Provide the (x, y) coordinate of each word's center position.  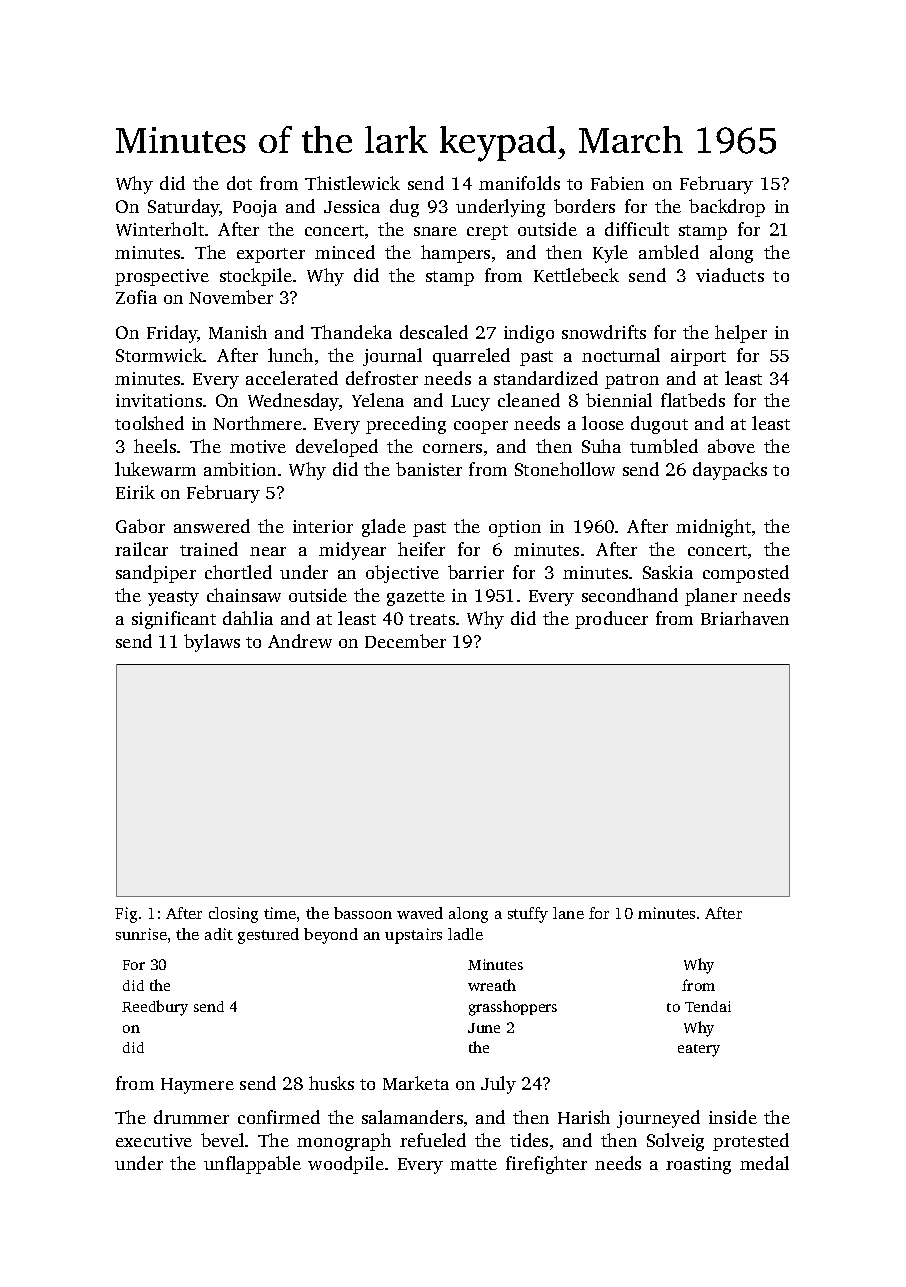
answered (212, 526)
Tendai (708, 1006)
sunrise (141, 934)
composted (746, 574)
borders (584, 206)
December (405, 641)
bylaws (212, 643)
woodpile (346, 1165)
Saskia (668, 572)
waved (420, 913)
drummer (191, 1117)
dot (239, 183)
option (515, 528)
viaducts (730, 275)
